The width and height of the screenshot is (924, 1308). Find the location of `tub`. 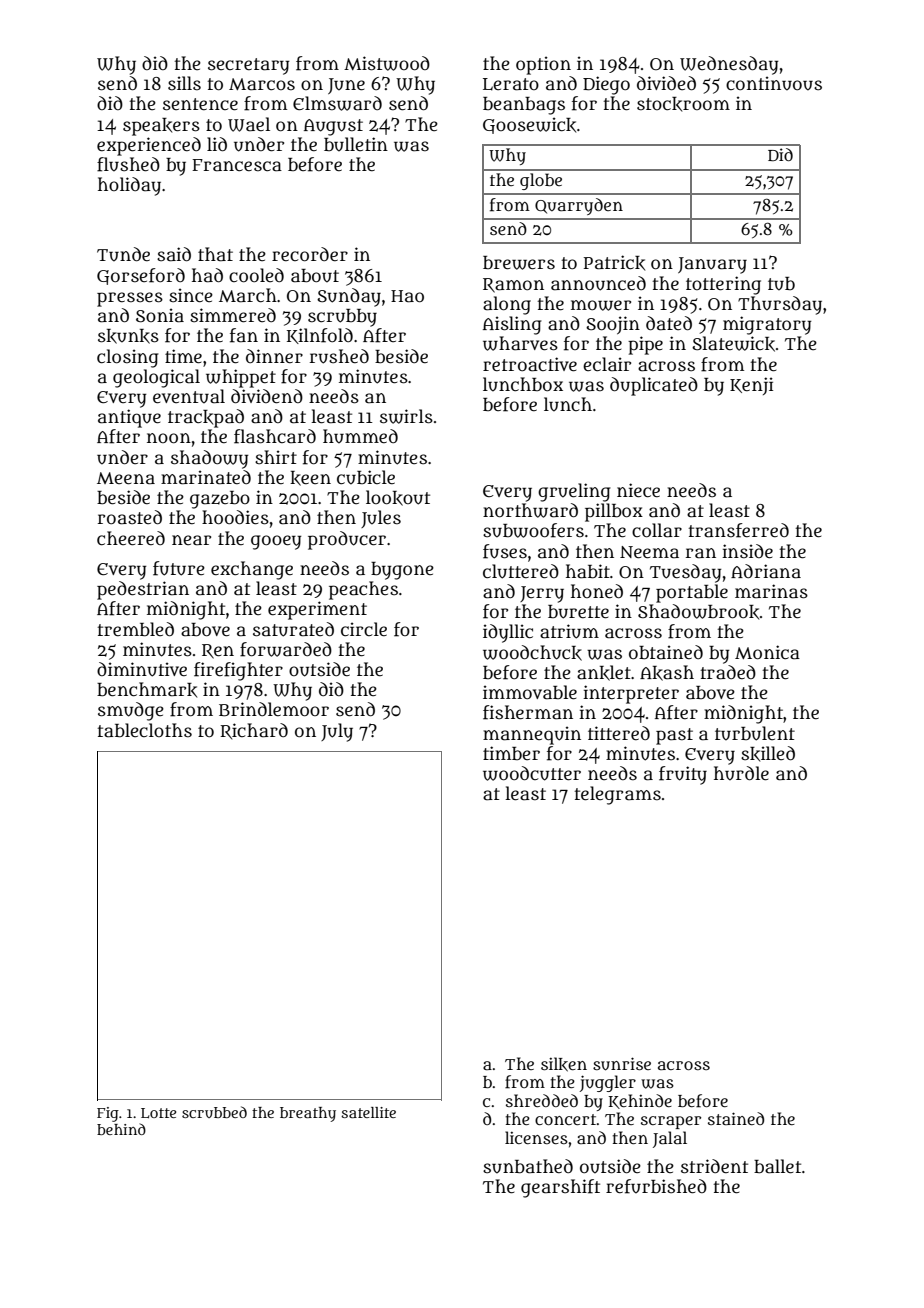

tub is located at coordinates (781, 284).
